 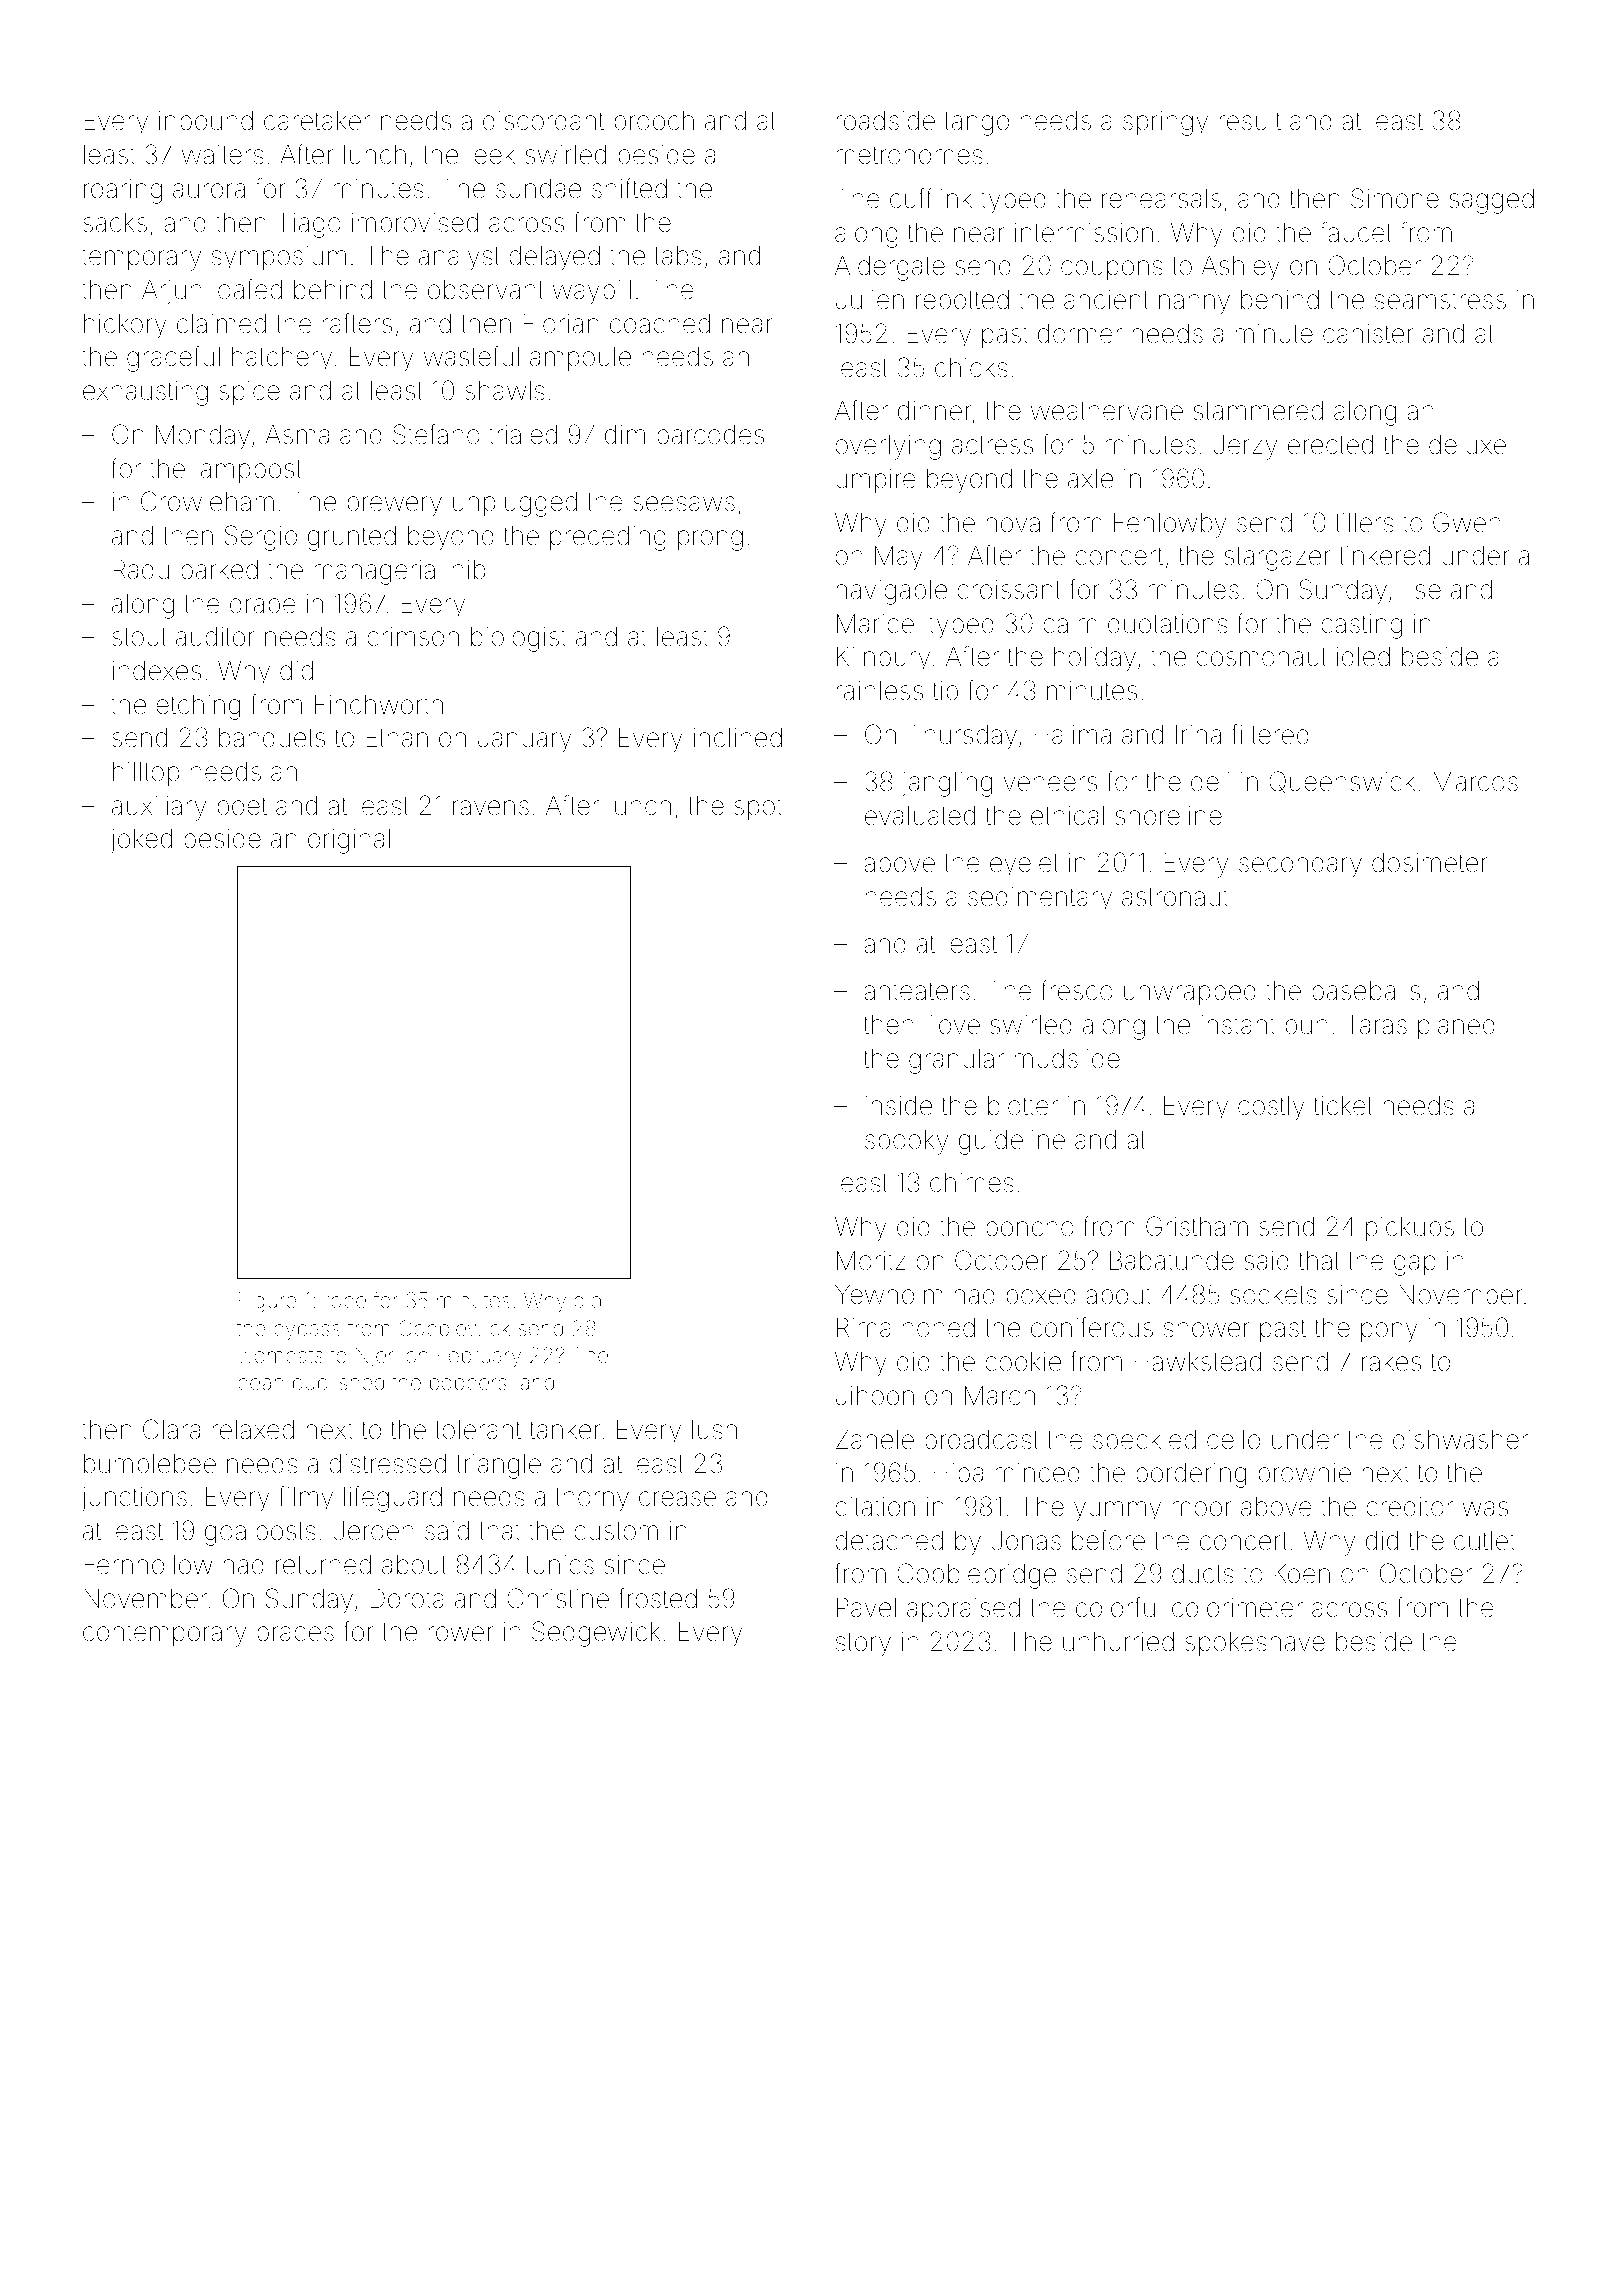 What do you see at coordinates (379, 704) in the screenshot?
I see `Finchworth` at bounding box center [379, 704].
